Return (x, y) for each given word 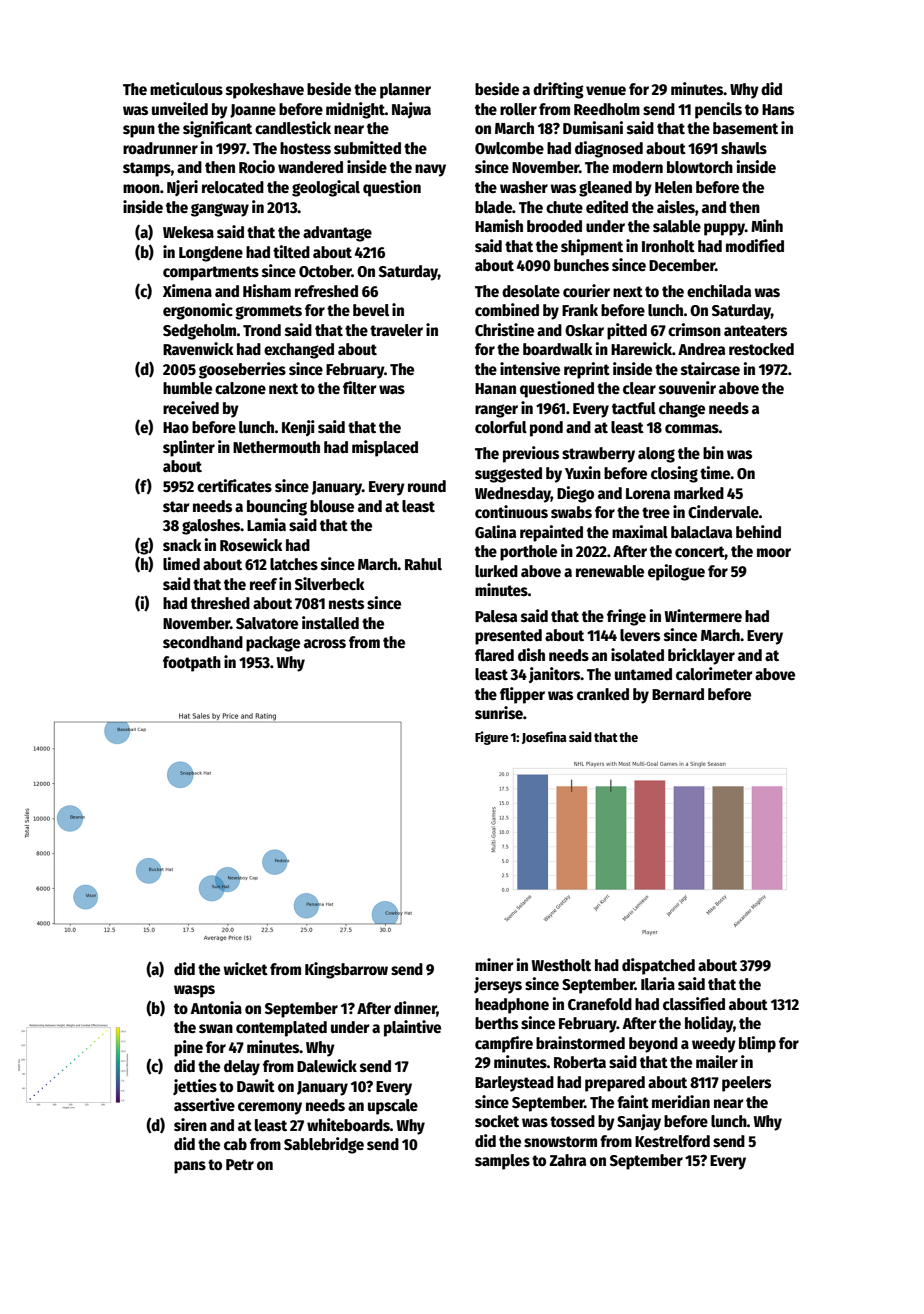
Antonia (216, 1008)
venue (606, 90)
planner (405, 91)
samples (502, 1162)
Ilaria (658, 983)
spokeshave (265, 91)
